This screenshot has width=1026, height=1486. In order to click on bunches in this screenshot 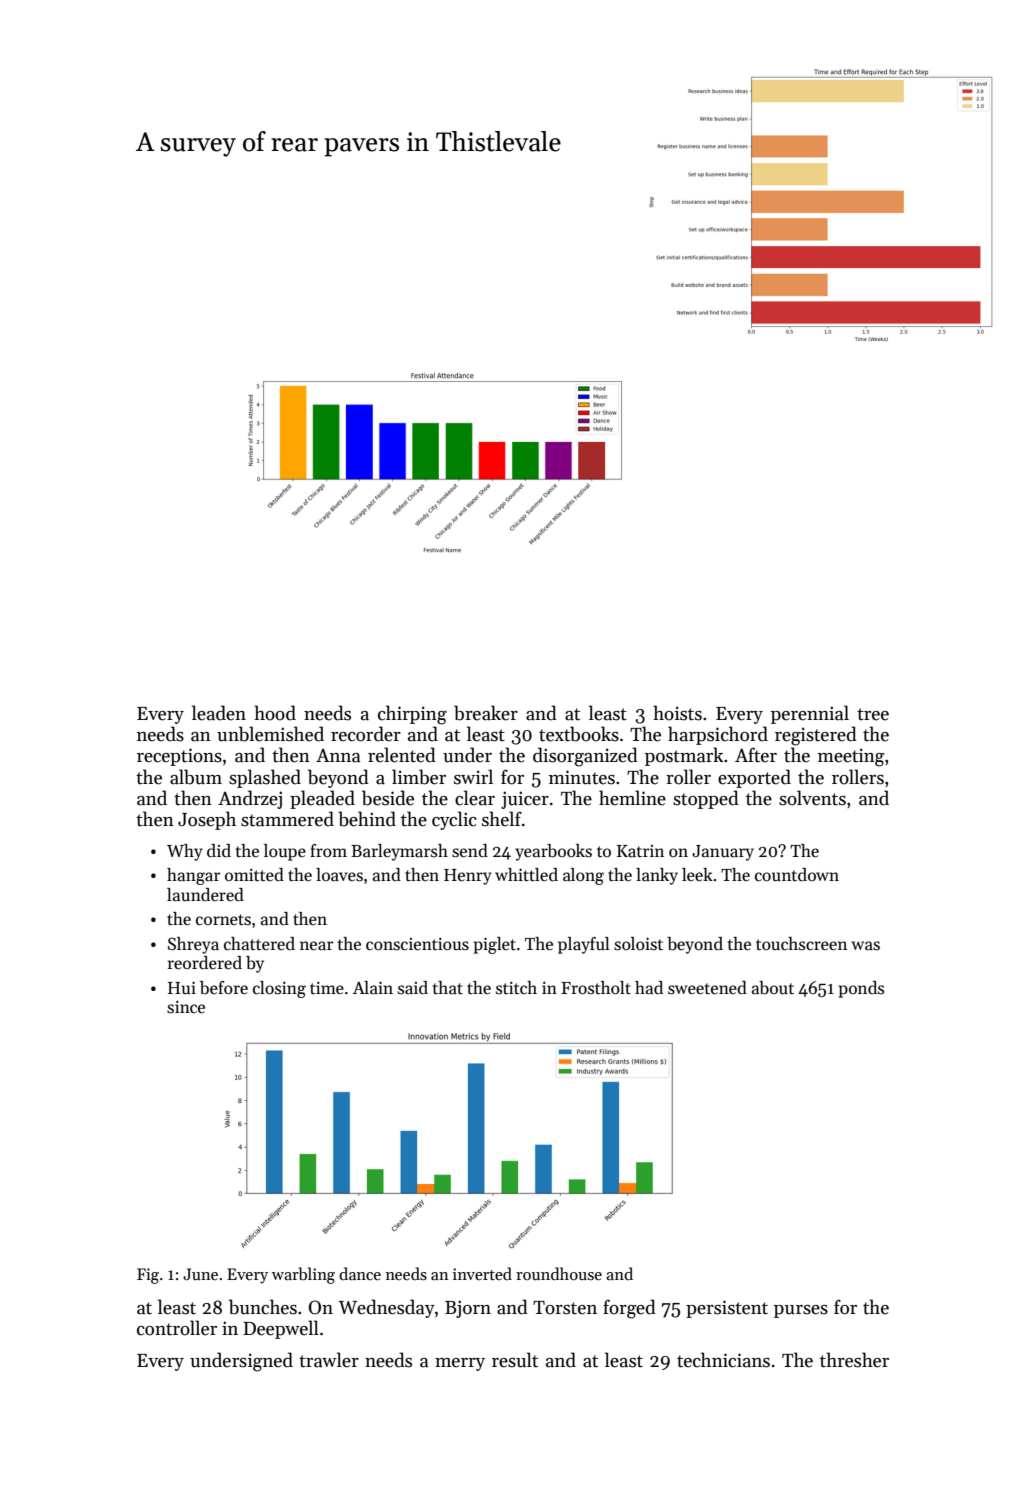, I will do `click(263, 1307)`.
